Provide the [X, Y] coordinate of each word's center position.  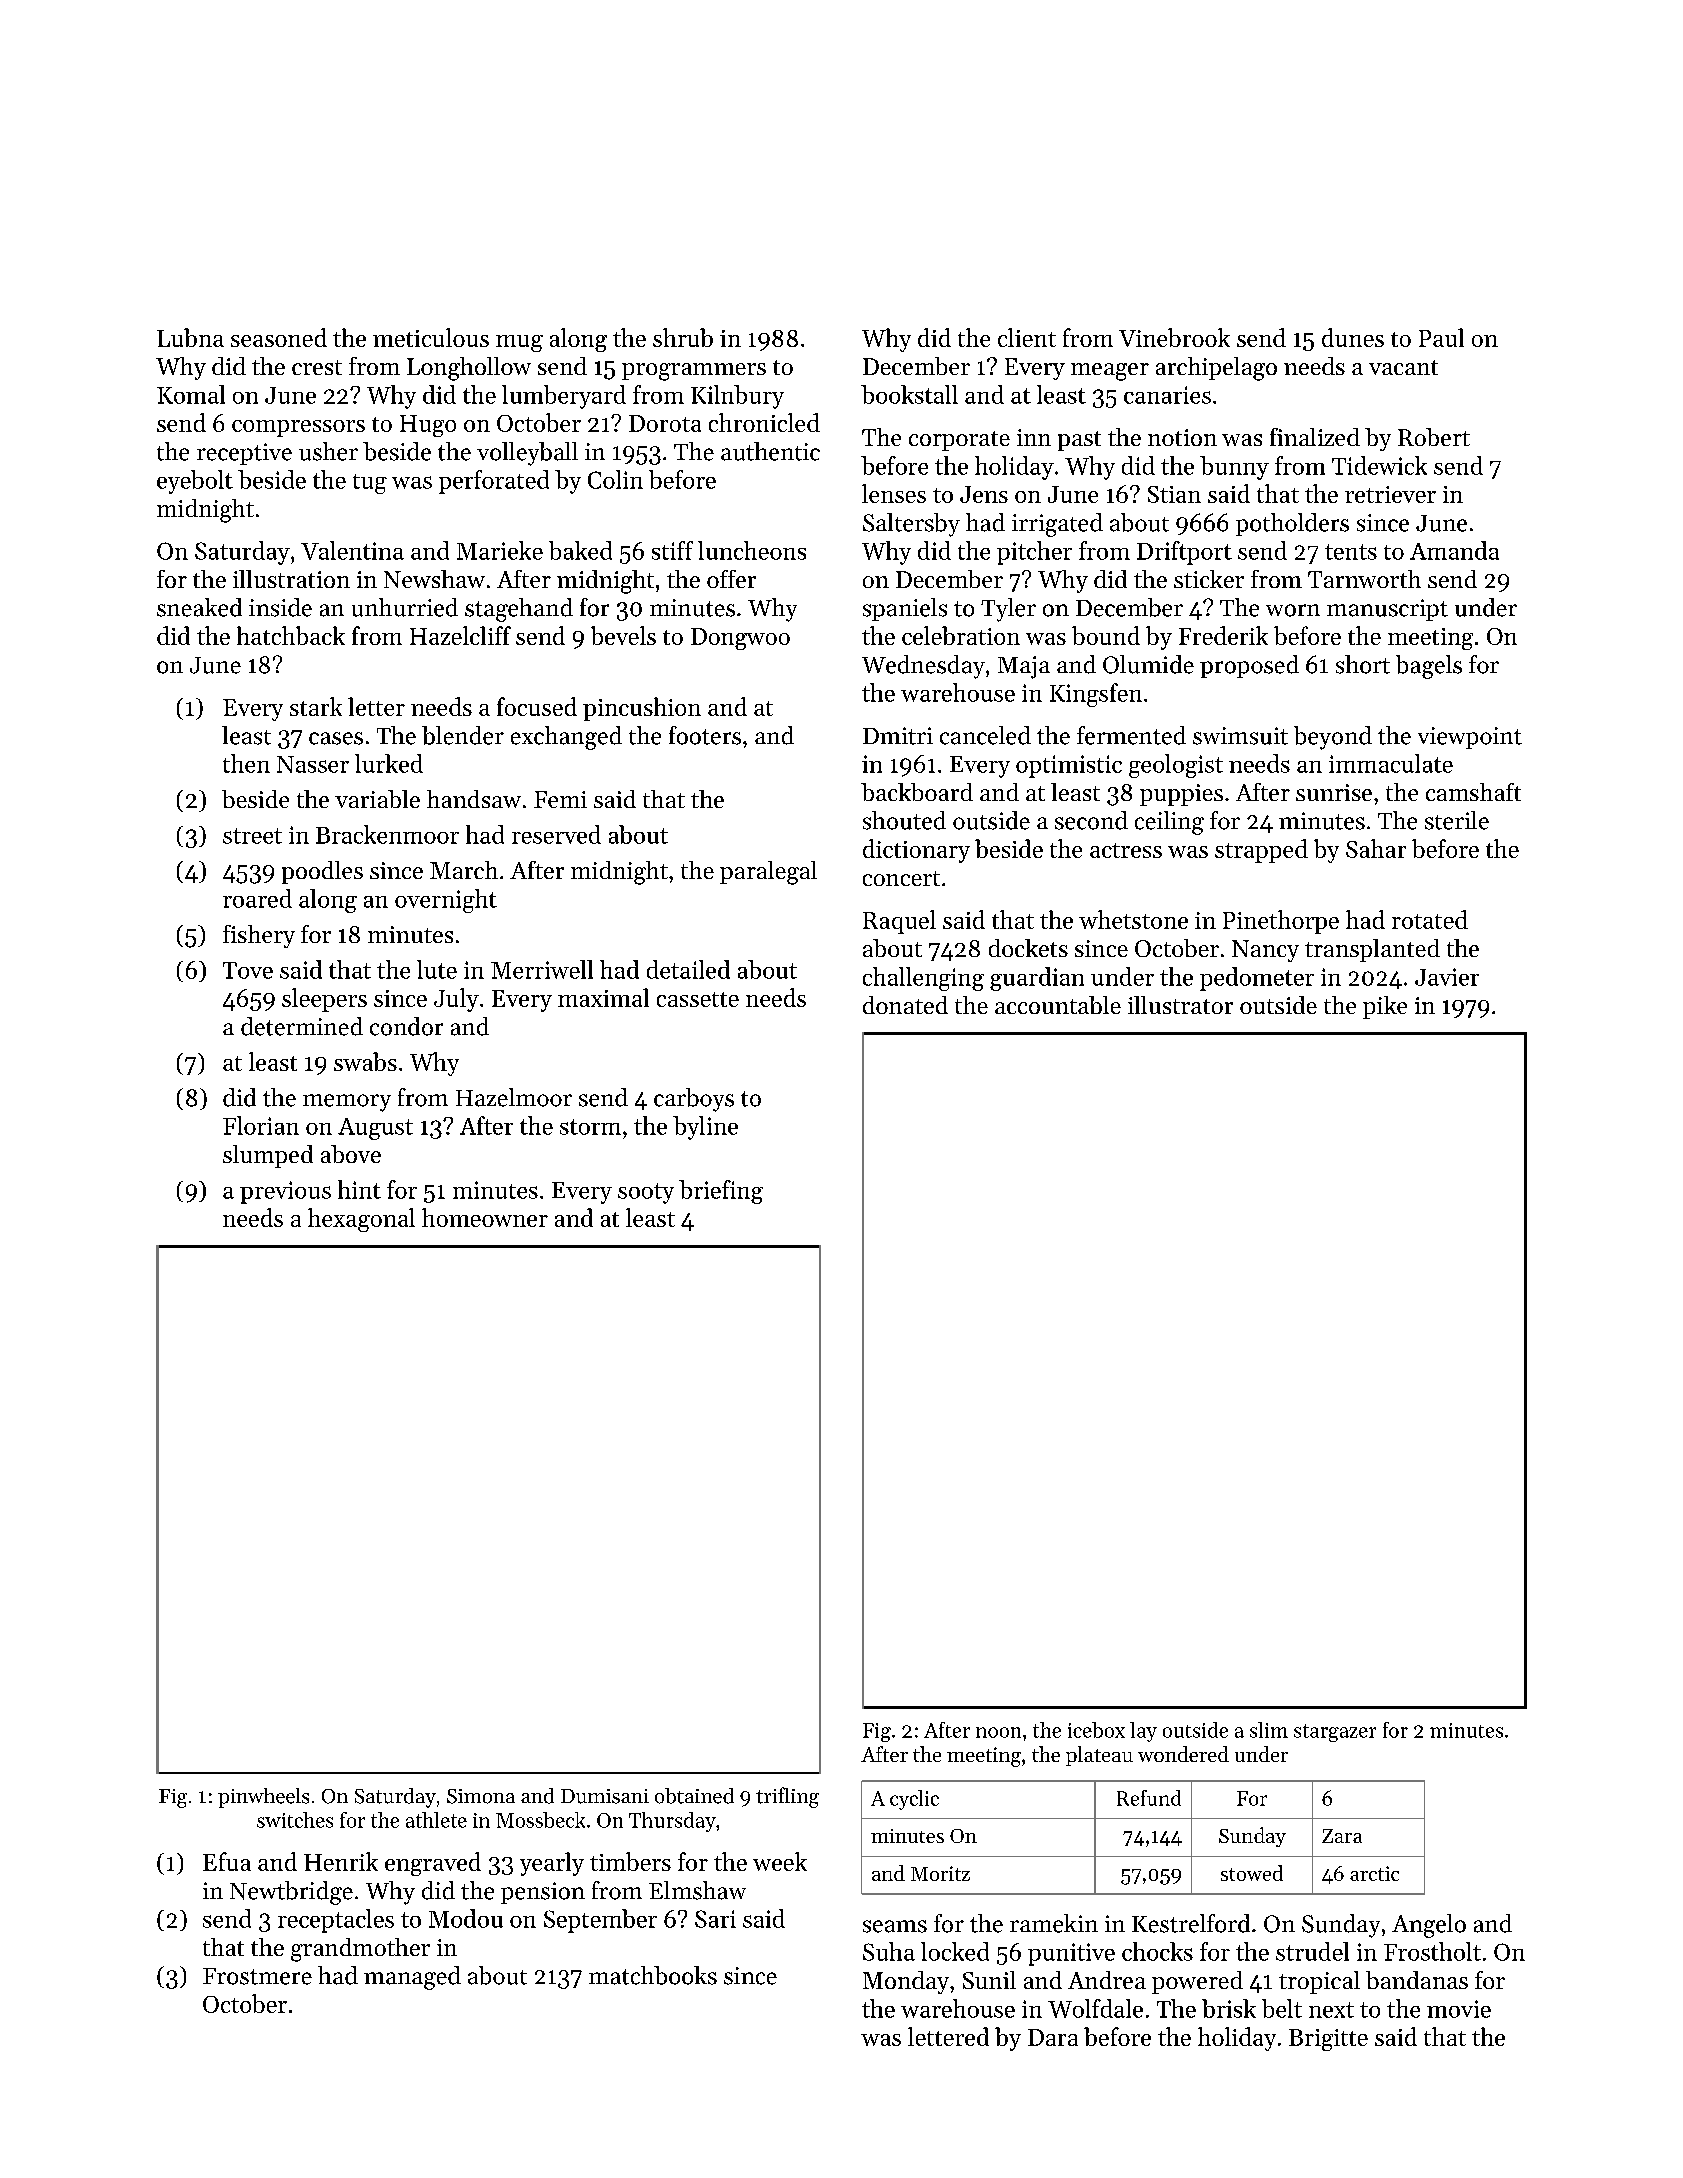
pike [1385, 1007]
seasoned [279, 337]
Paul [1441, 337]
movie [1459, 2009]
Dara [1053, 2037]
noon [998, 1732]
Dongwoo [740, 639]
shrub [683, 337]
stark [316, 706]
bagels [1429, 667]
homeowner [485, 1217]
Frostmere [257, 1976]
